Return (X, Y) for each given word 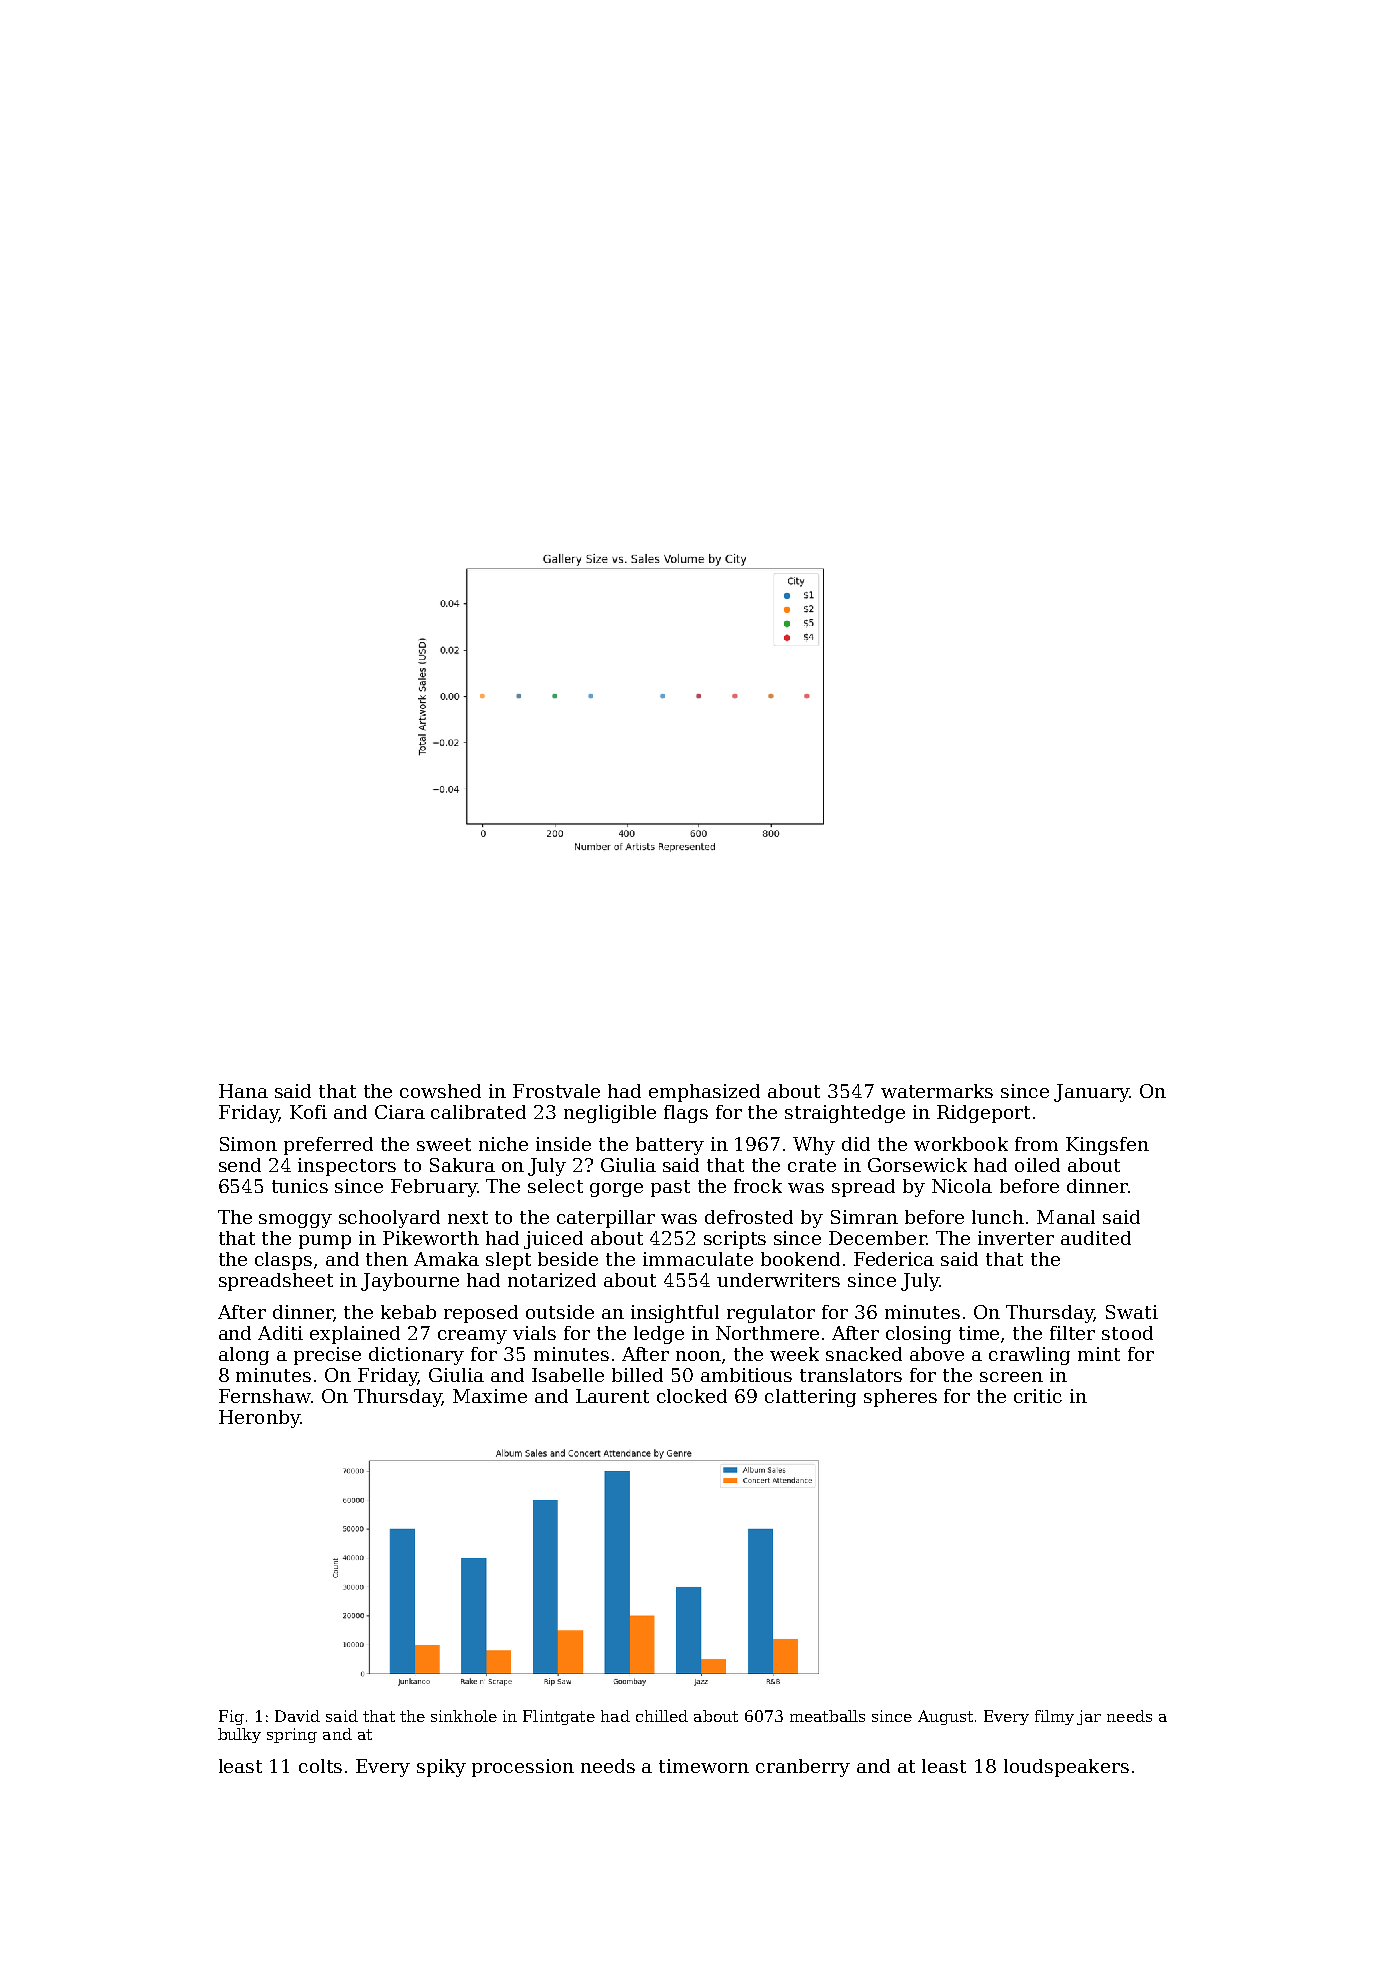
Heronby (259, 1419)
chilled (662, 1716)
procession (523, 1768)
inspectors (347, 1167)
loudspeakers (1066, 1768)
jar (1089, 1717)
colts (320, 1766)
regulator (771, 1314)
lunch (998, 1217)
